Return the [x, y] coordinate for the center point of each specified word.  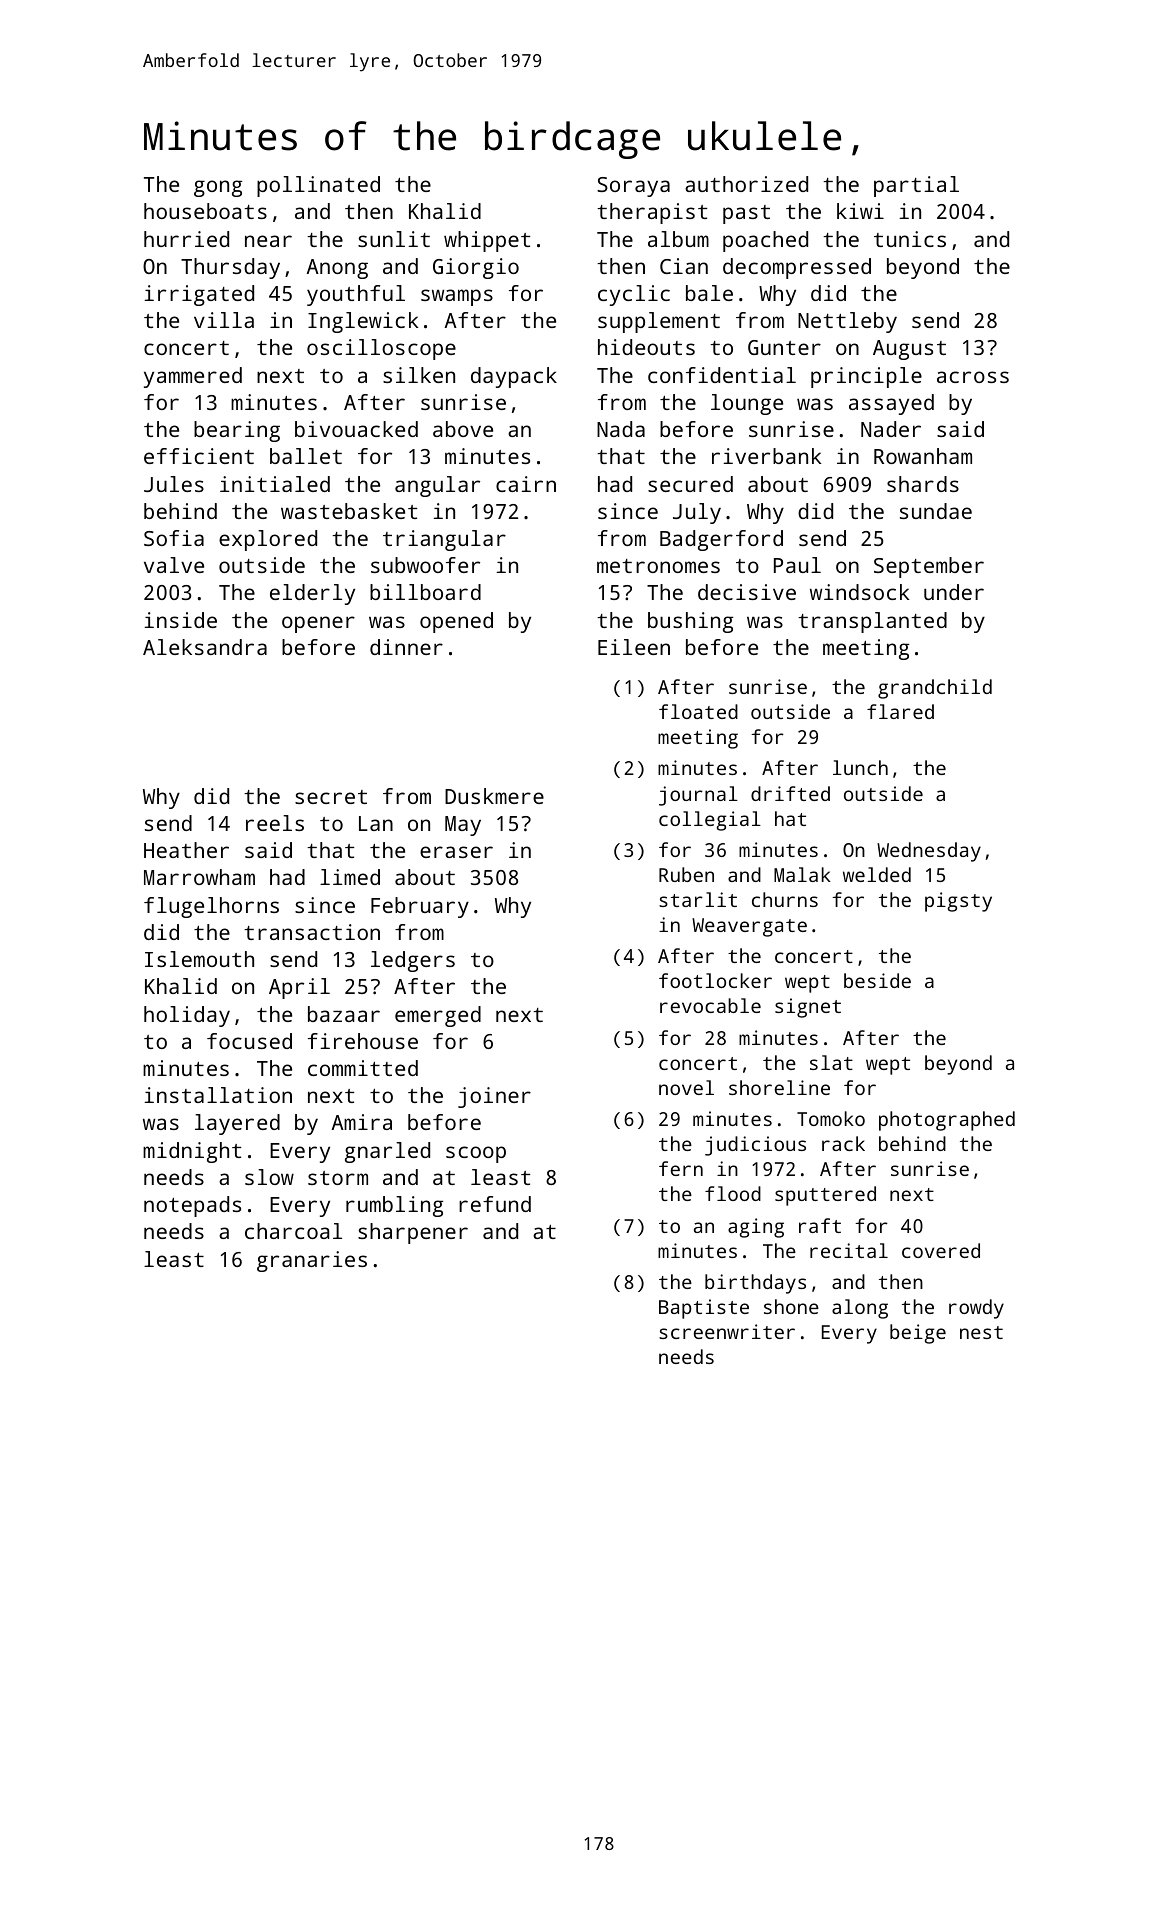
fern [681, 1168]
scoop [476, 1154]
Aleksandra [205, 647]
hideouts [646, 347]
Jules [174, 484]
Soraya [633, 187]
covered [941, 1250]
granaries [312, 1261]
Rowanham [923, 456]
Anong [337, 269]
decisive [747, 592]
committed [363, 1068]
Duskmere [494, 796]
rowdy [976, 1309]
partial [916, 186]
